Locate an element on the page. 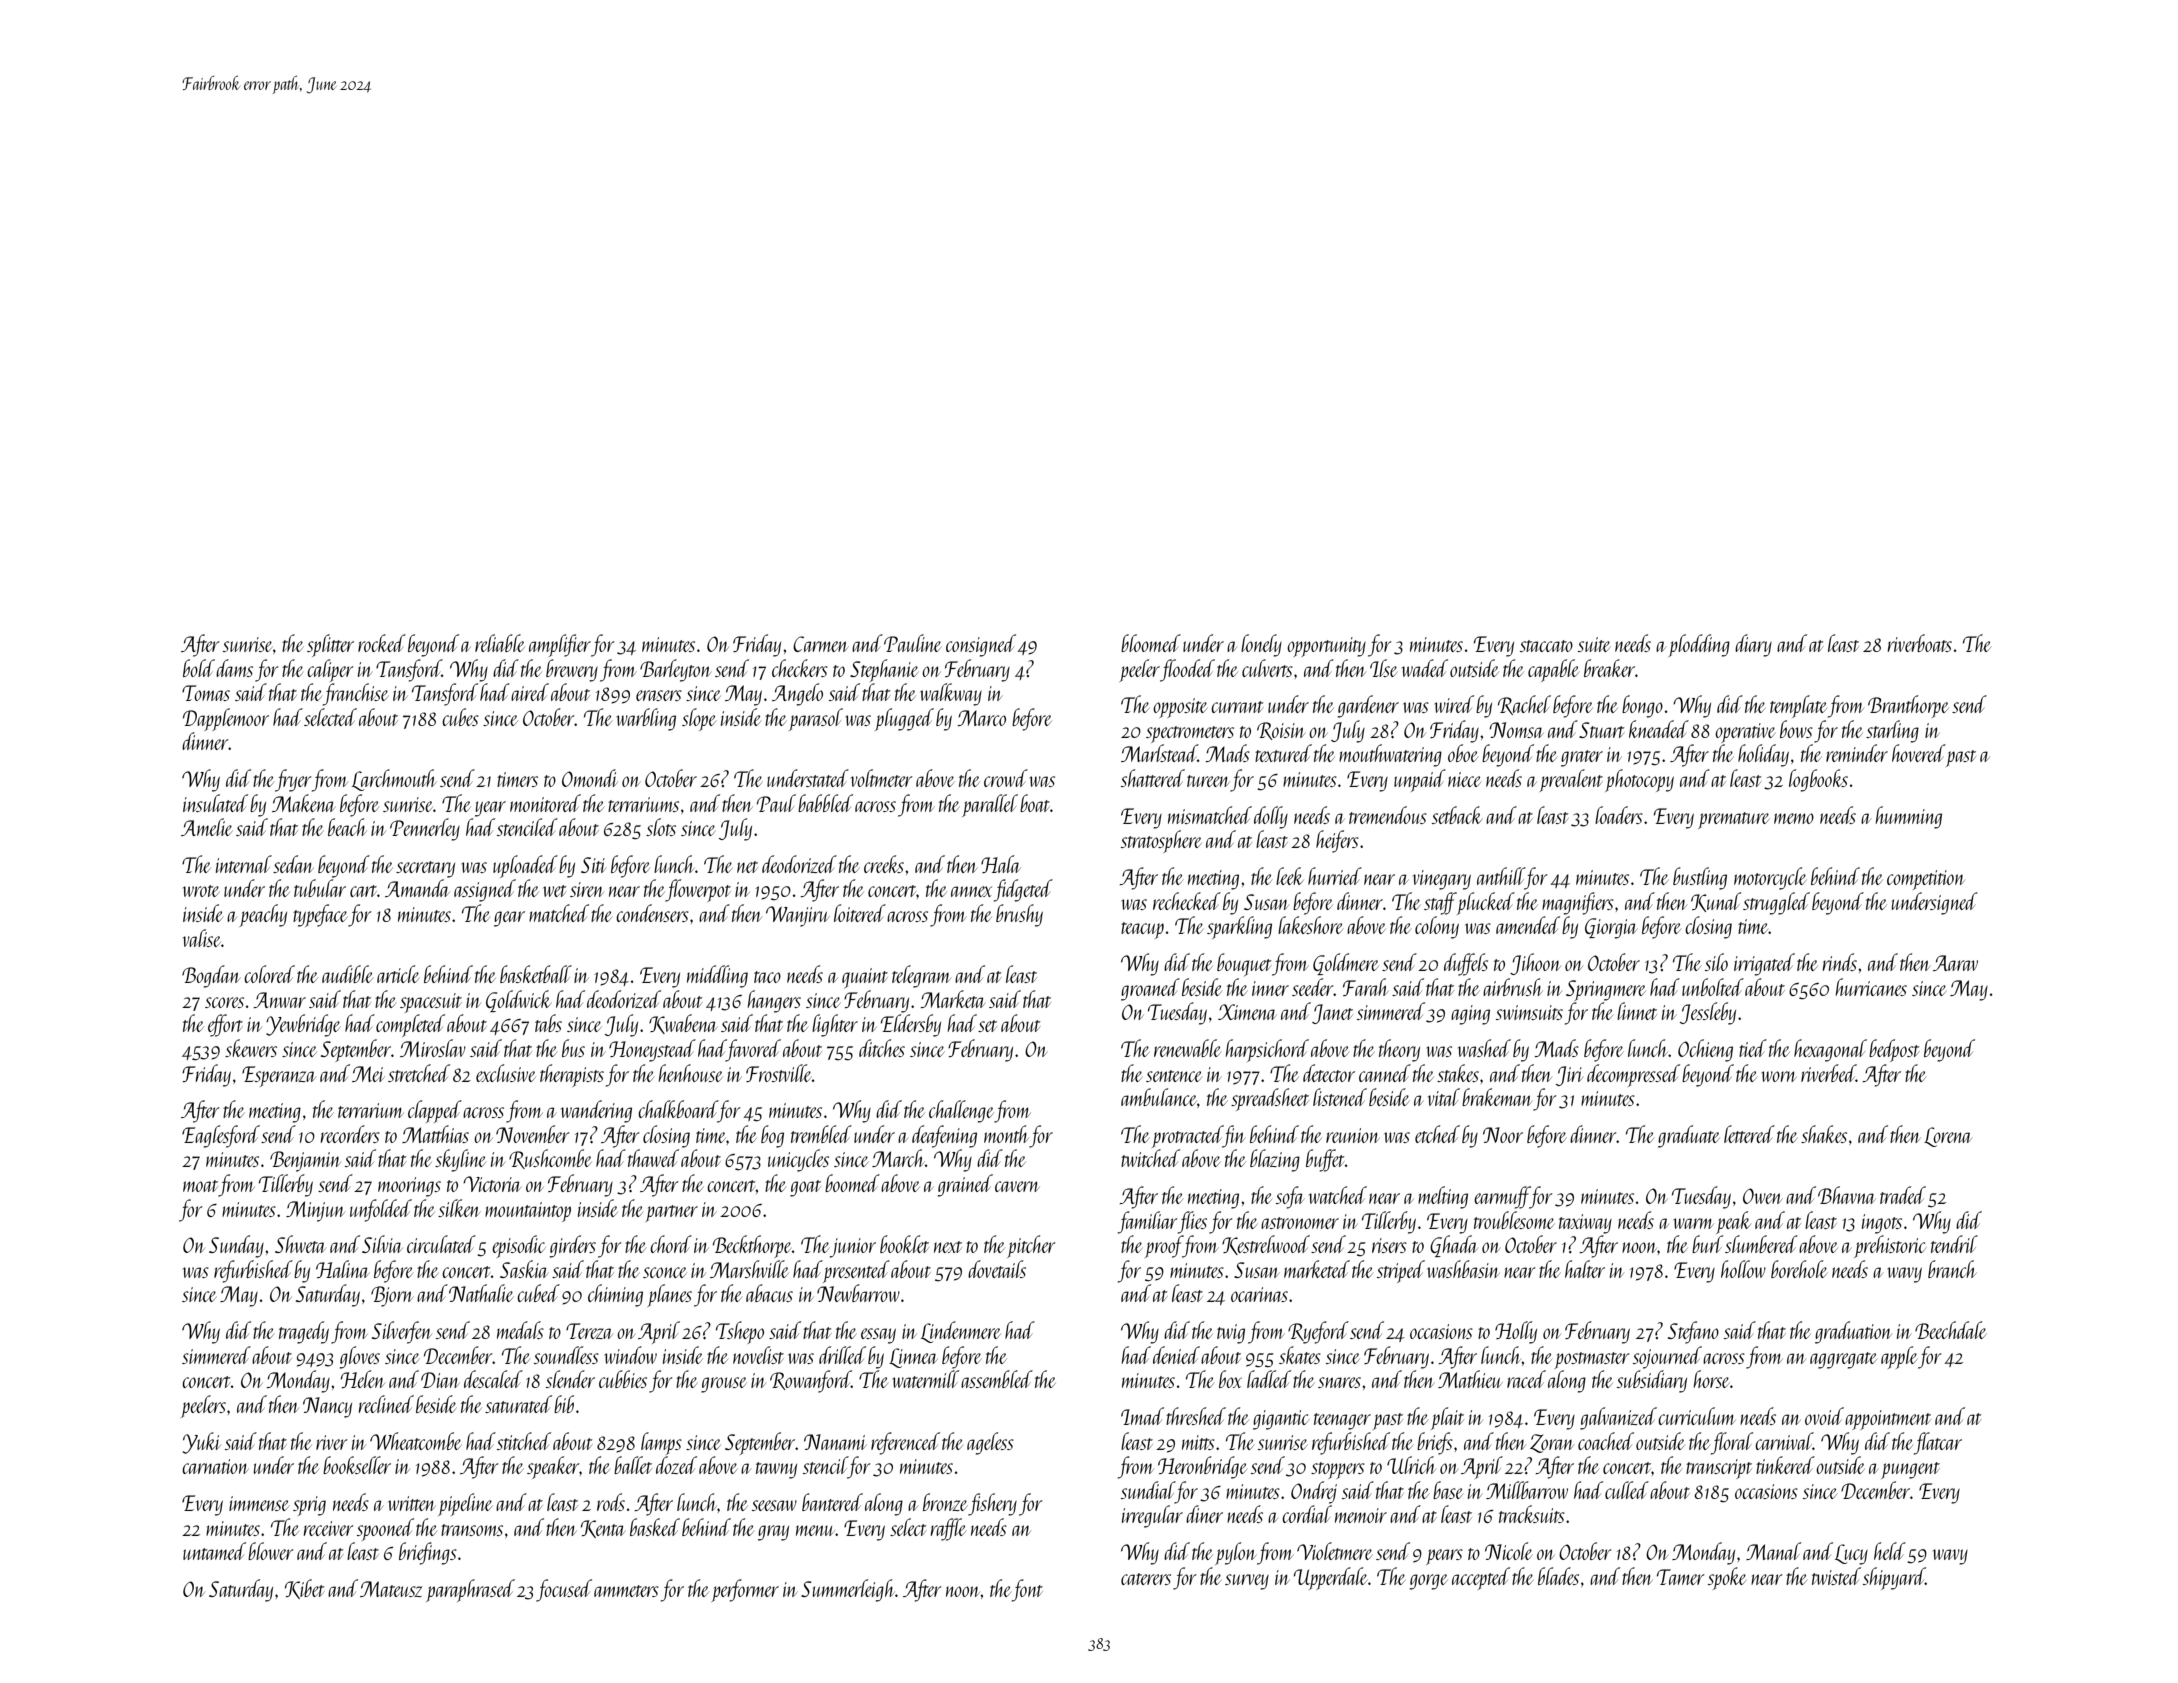  base is located at coordinates (1448, 1490).
